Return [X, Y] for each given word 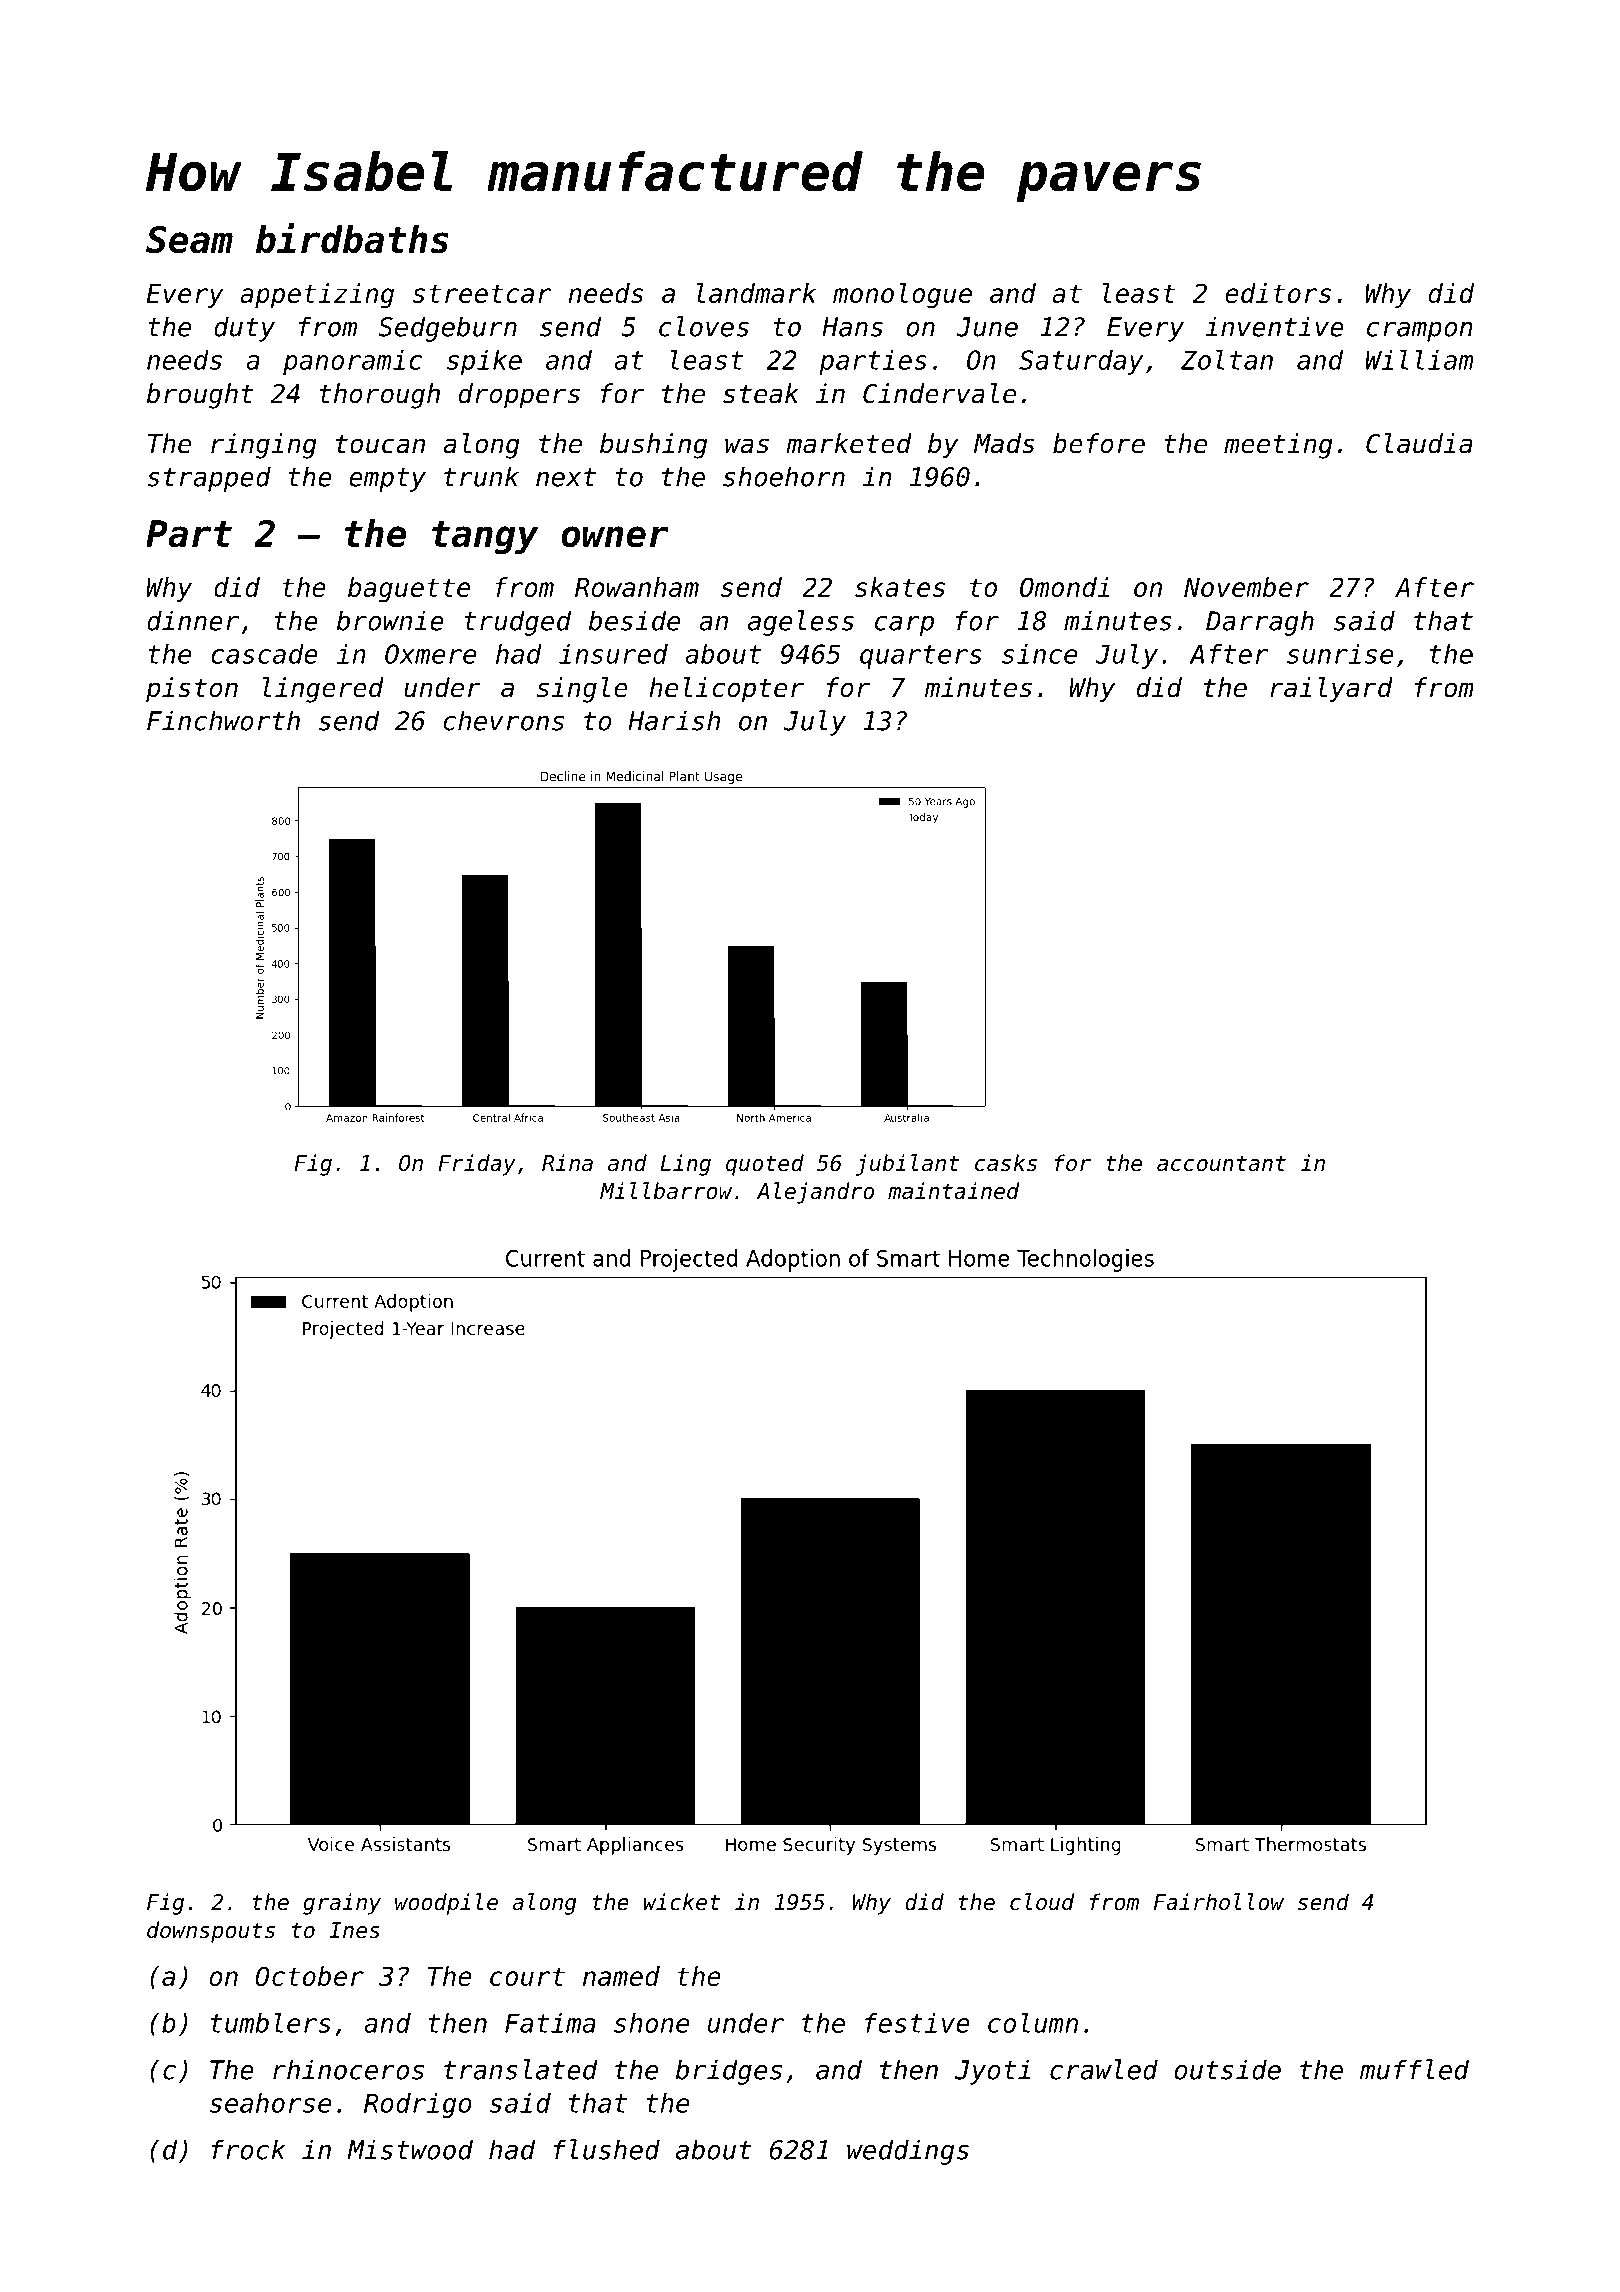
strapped [209, 479]
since [1039, 654]
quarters [921, 657]
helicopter [726, 690]
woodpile [446, 1904]
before [1099, 443]
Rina [567, 1163]
